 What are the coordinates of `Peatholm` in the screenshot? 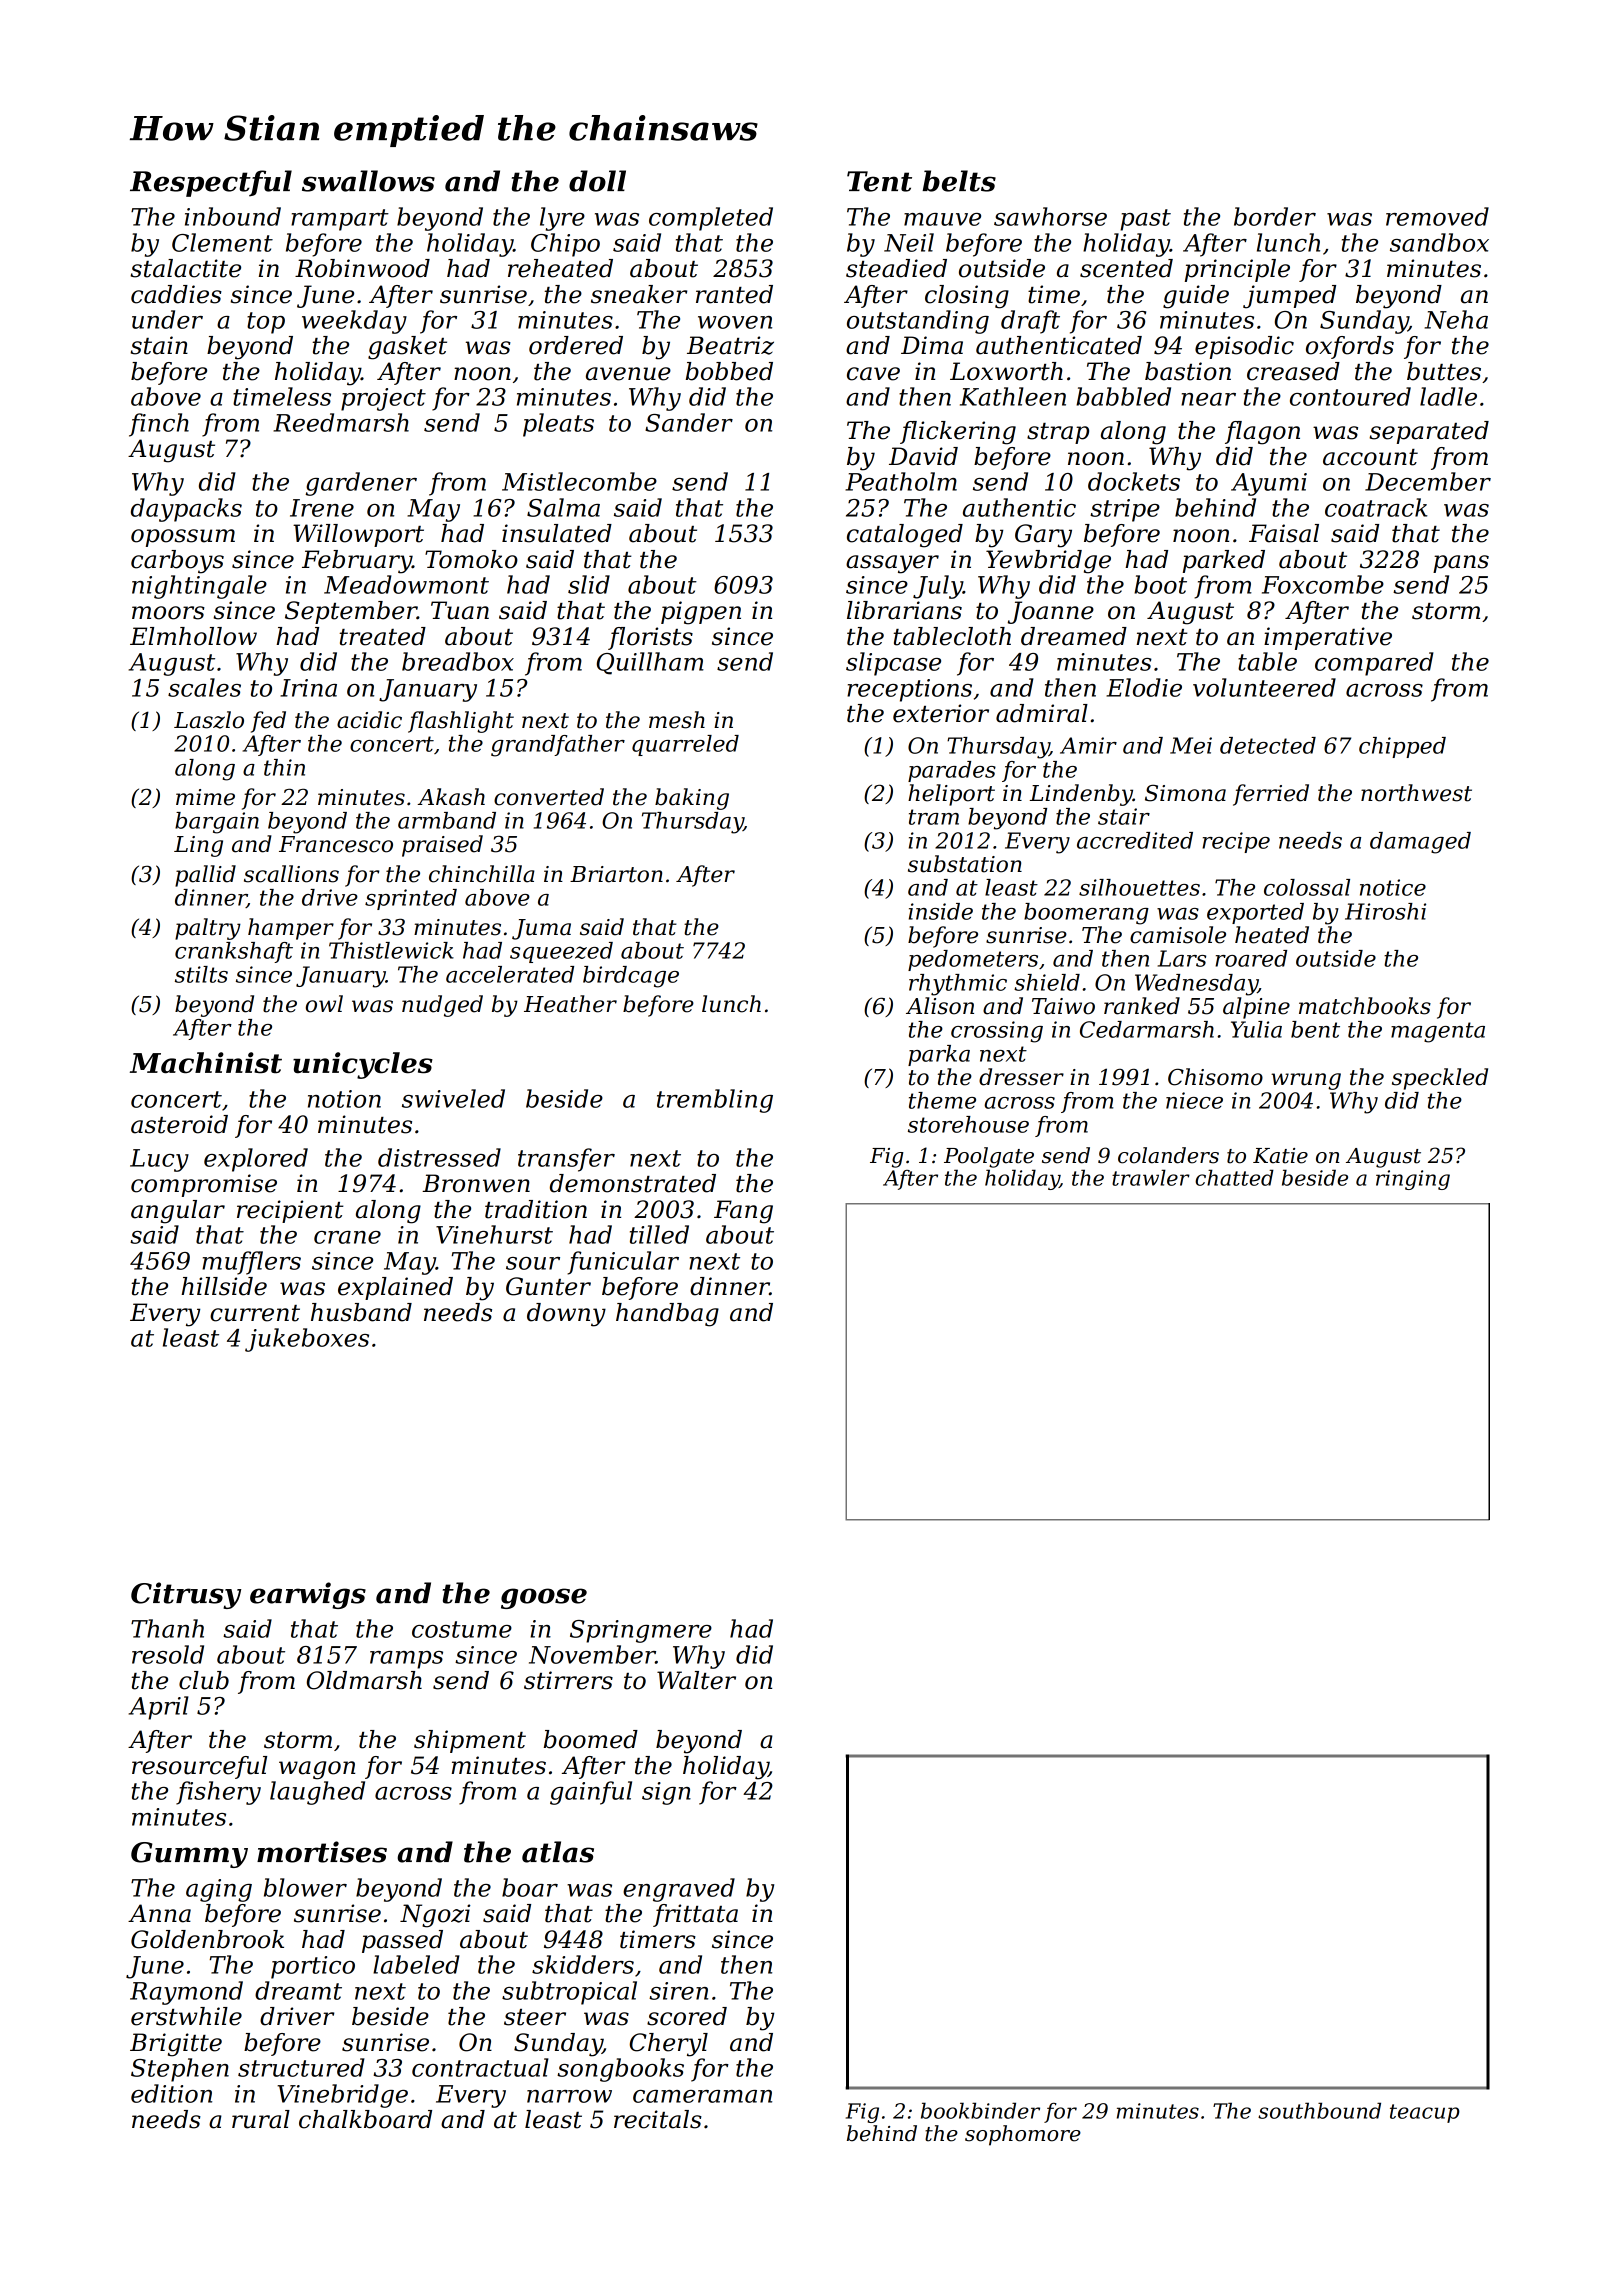 It's located at (901, 481).
